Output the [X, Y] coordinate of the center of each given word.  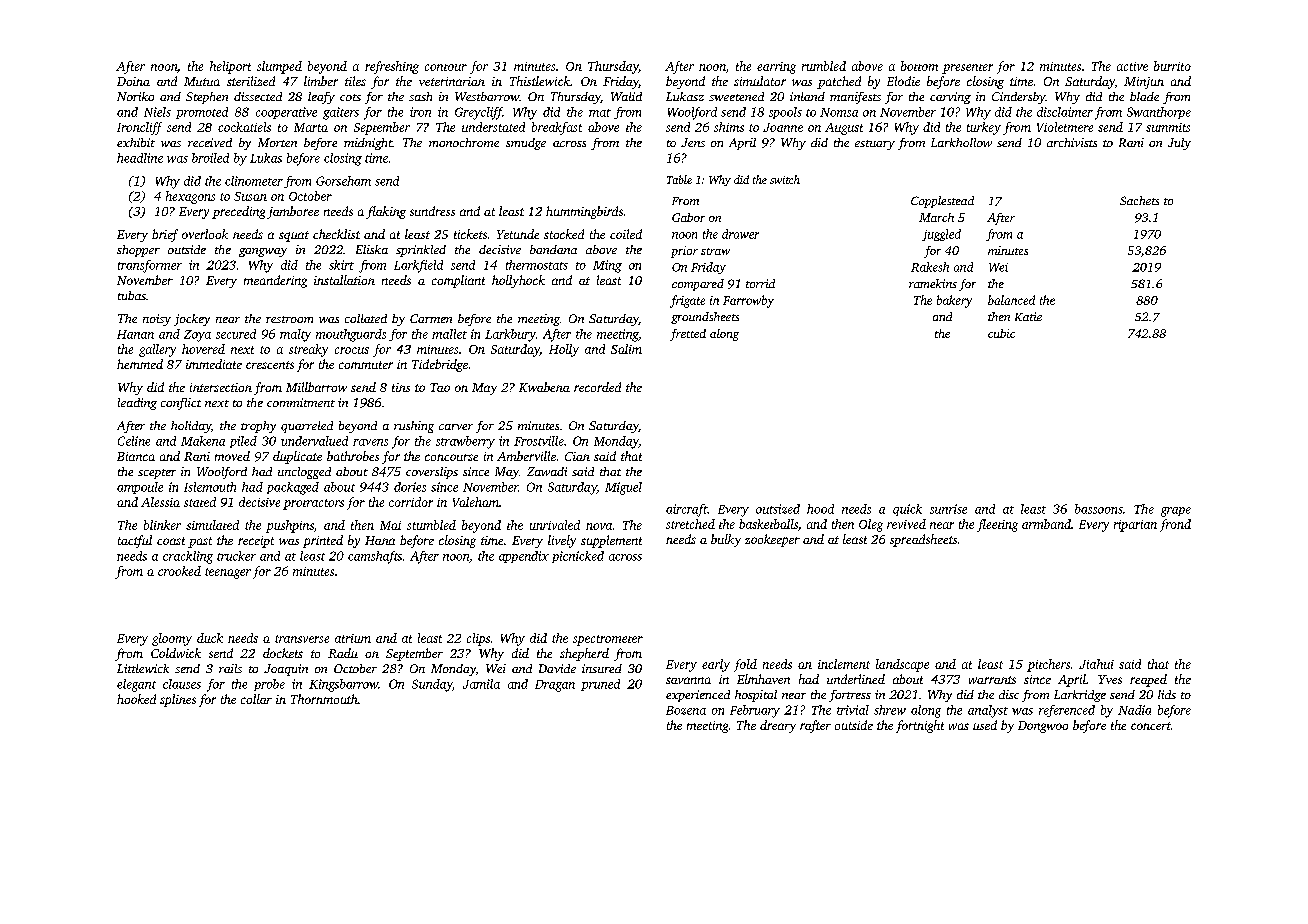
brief [165, 235]
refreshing [392, 67]
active [1132, 66]
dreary [778, 726]
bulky [726, 540]
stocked [564, 234]
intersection [221, 387]
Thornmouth [324, 699]
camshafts [375, 557]
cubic [1001, 333]
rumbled [824, 66]
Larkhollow [961, 142]
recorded [597, 387]
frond [1175, 525]
